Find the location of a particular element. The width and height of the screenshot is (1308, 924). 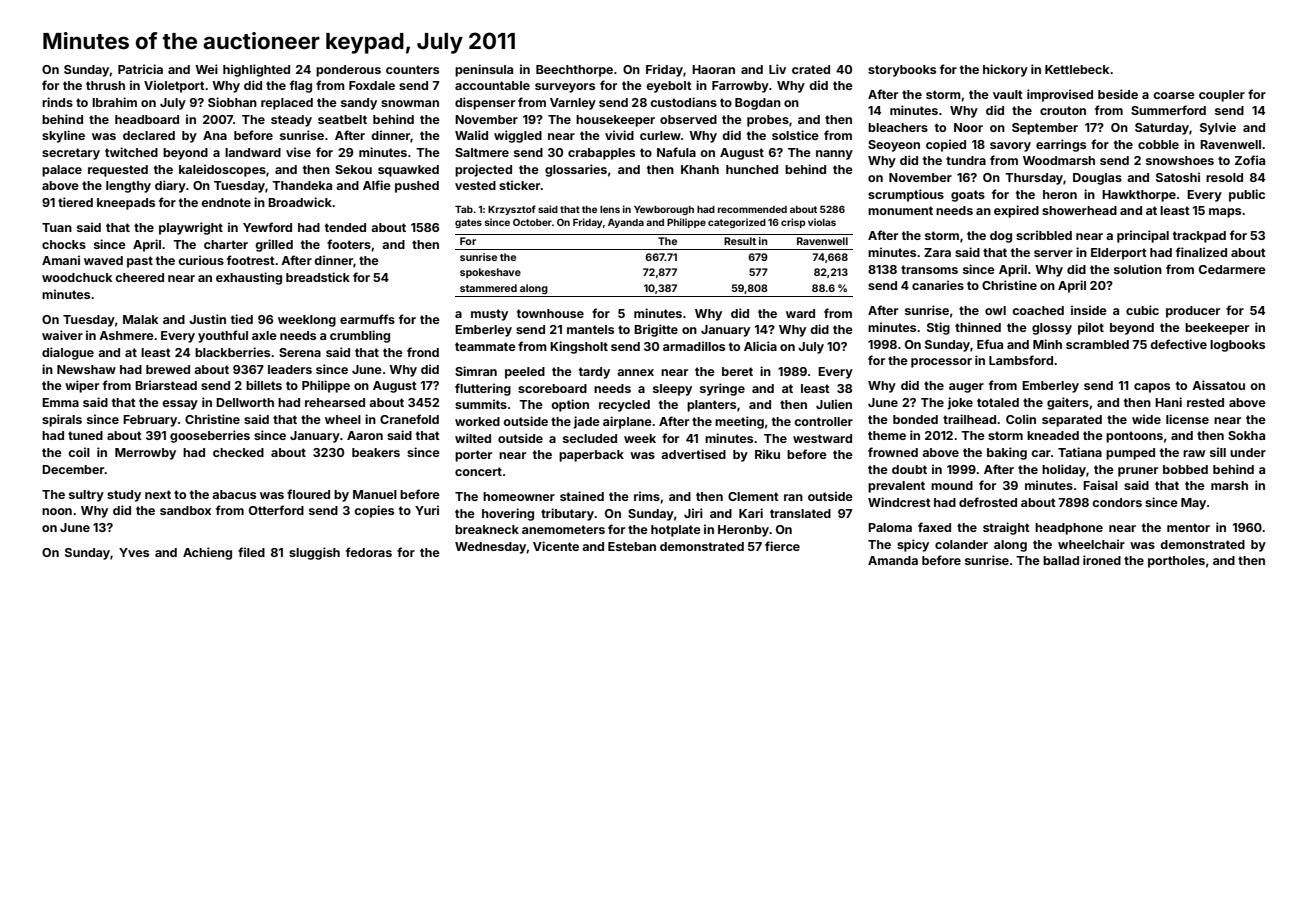

Esteban is located at coordinates (632, 546).
